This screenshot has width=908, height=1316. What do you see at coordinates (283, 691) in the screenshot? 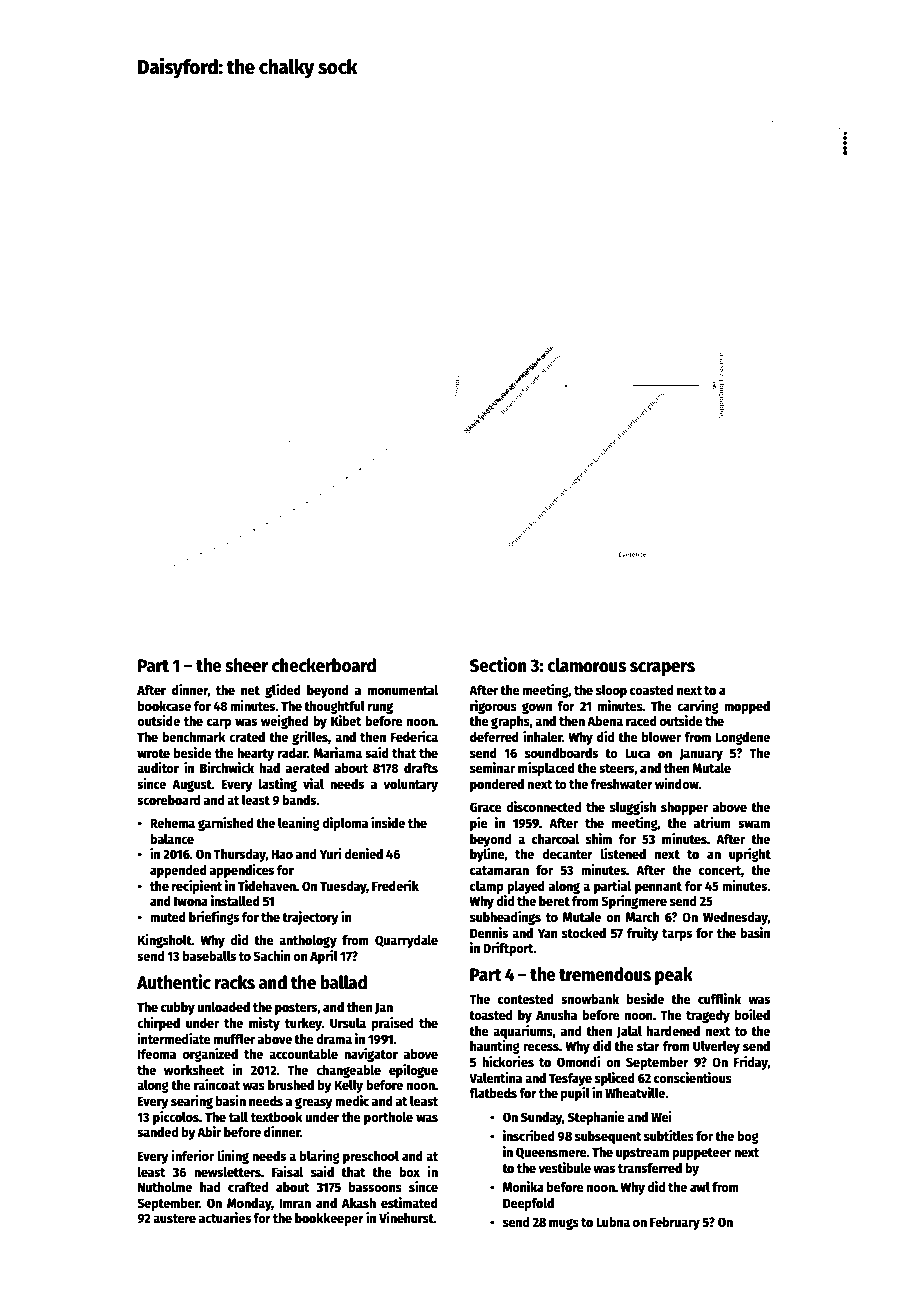
I see `glided` at bounding box center [283, 691].
